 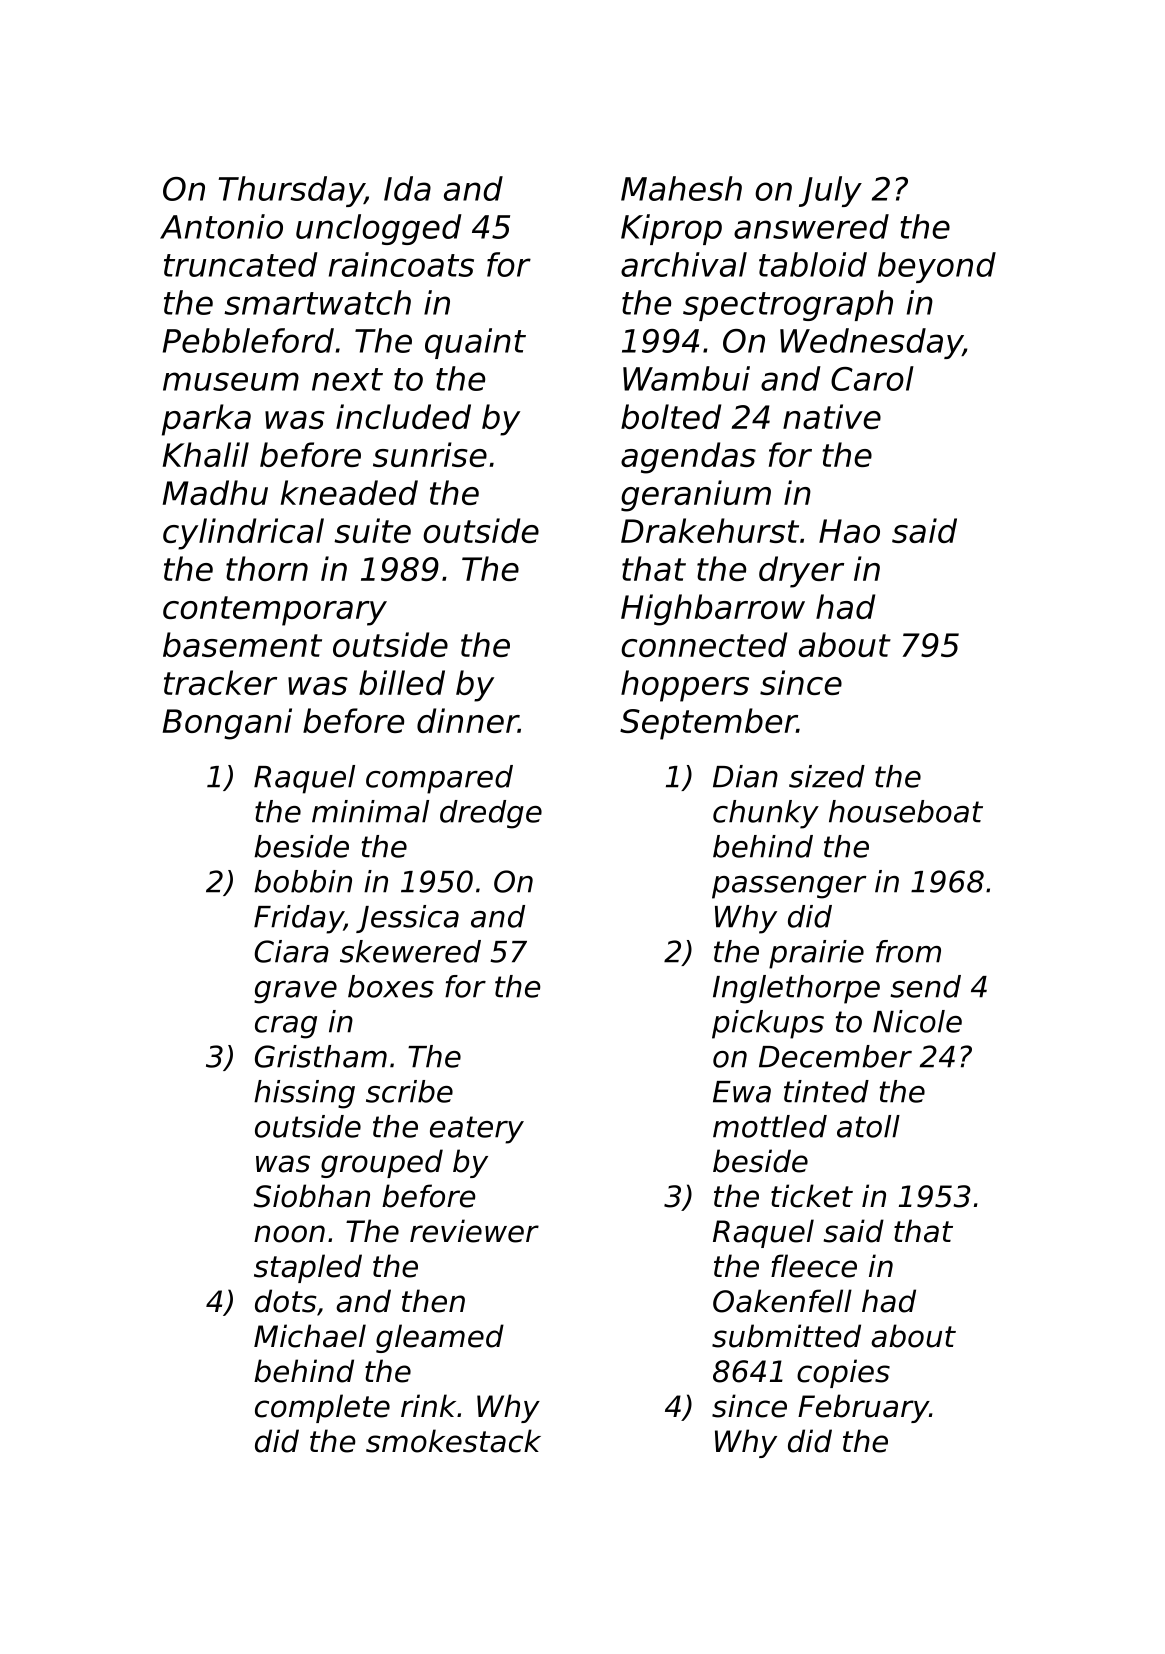 I want to click on Kiprop, so click(x=671, y=229).
